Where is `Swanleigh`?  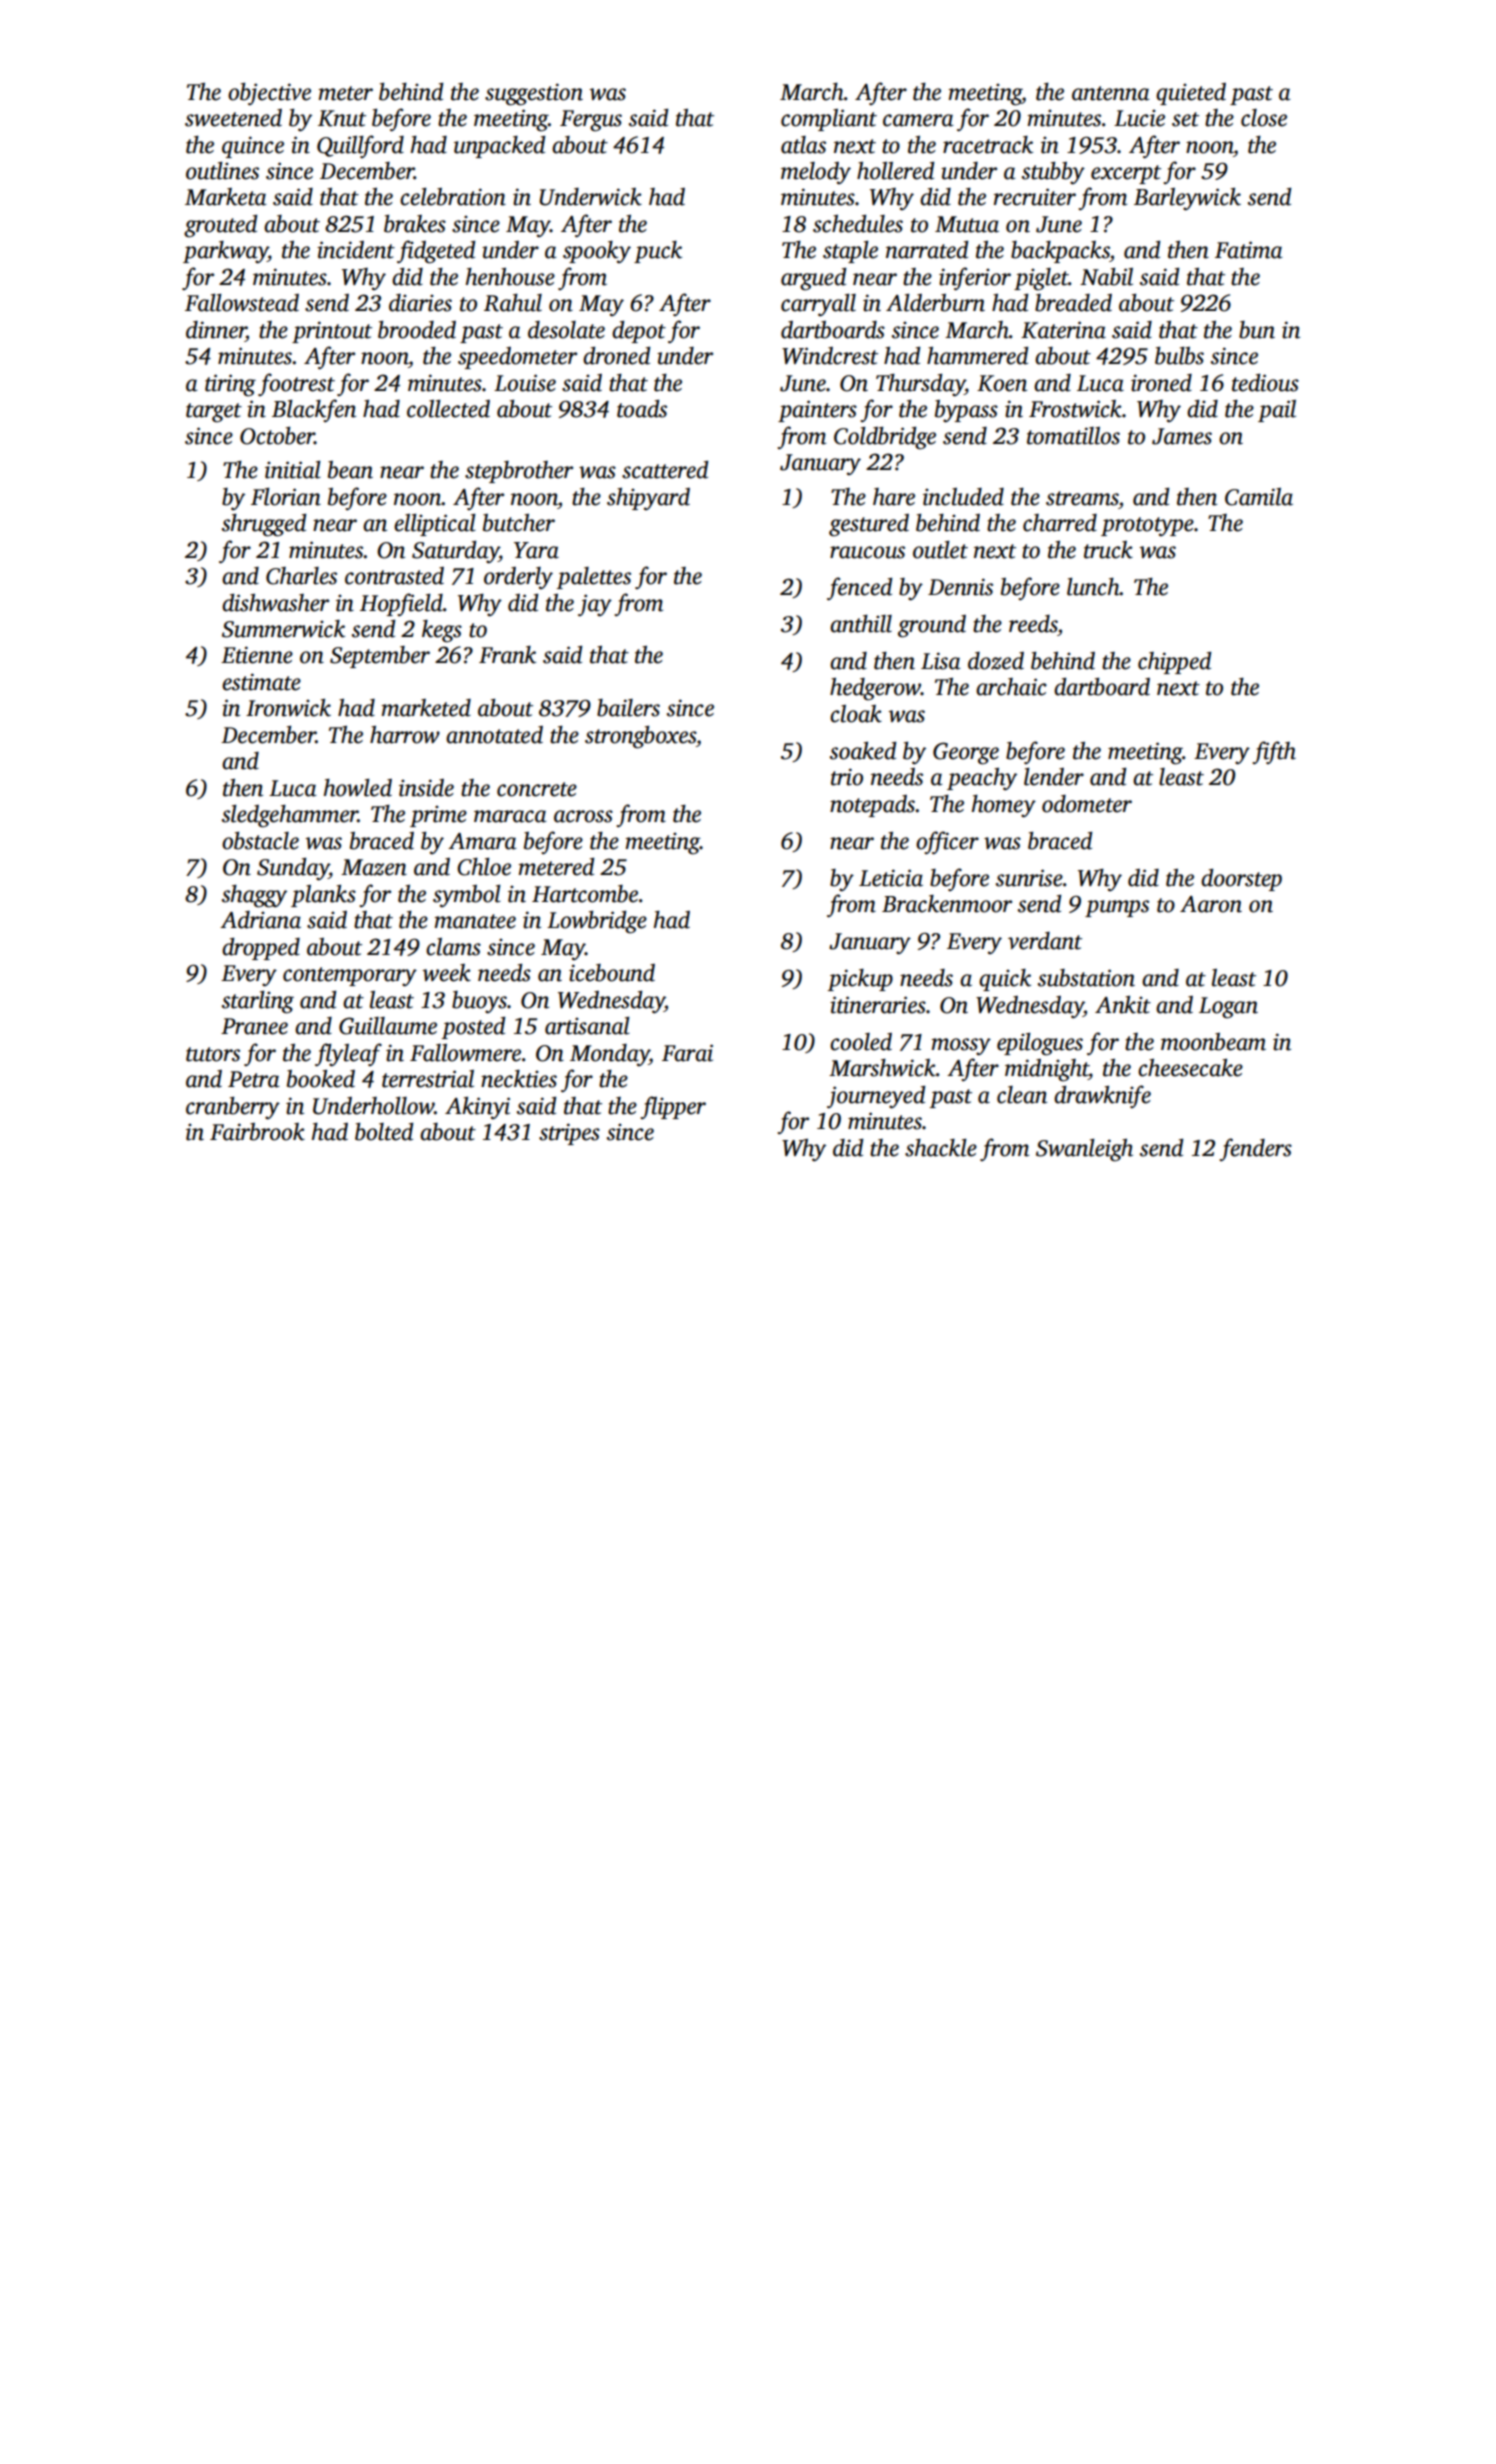
Swanleigh is located at coordinates (1084, 1150).
